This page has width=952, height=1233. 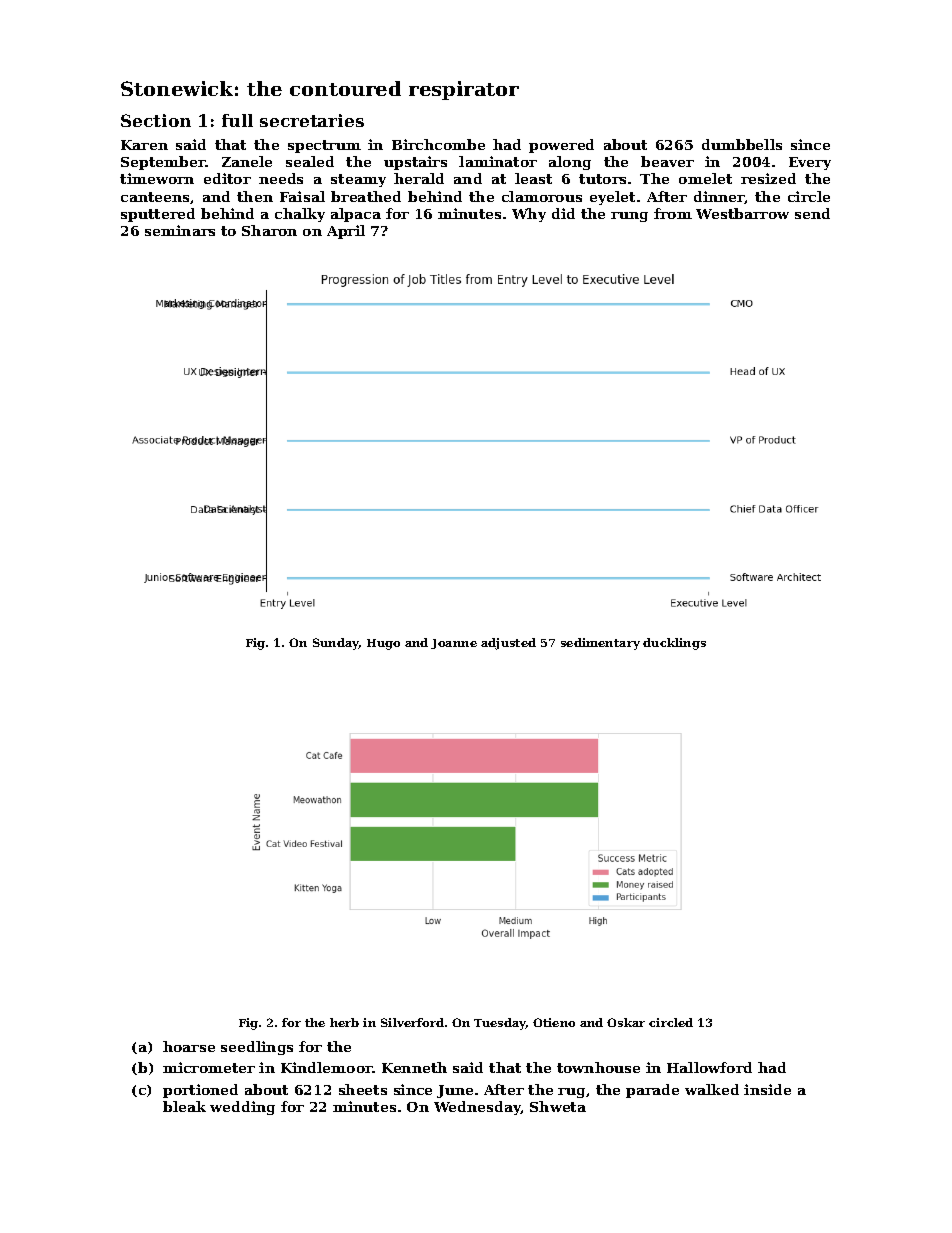 What do you see at coordinates (652, 1091) in the page?
I see `parade` at bounding box center [652, 1091].
